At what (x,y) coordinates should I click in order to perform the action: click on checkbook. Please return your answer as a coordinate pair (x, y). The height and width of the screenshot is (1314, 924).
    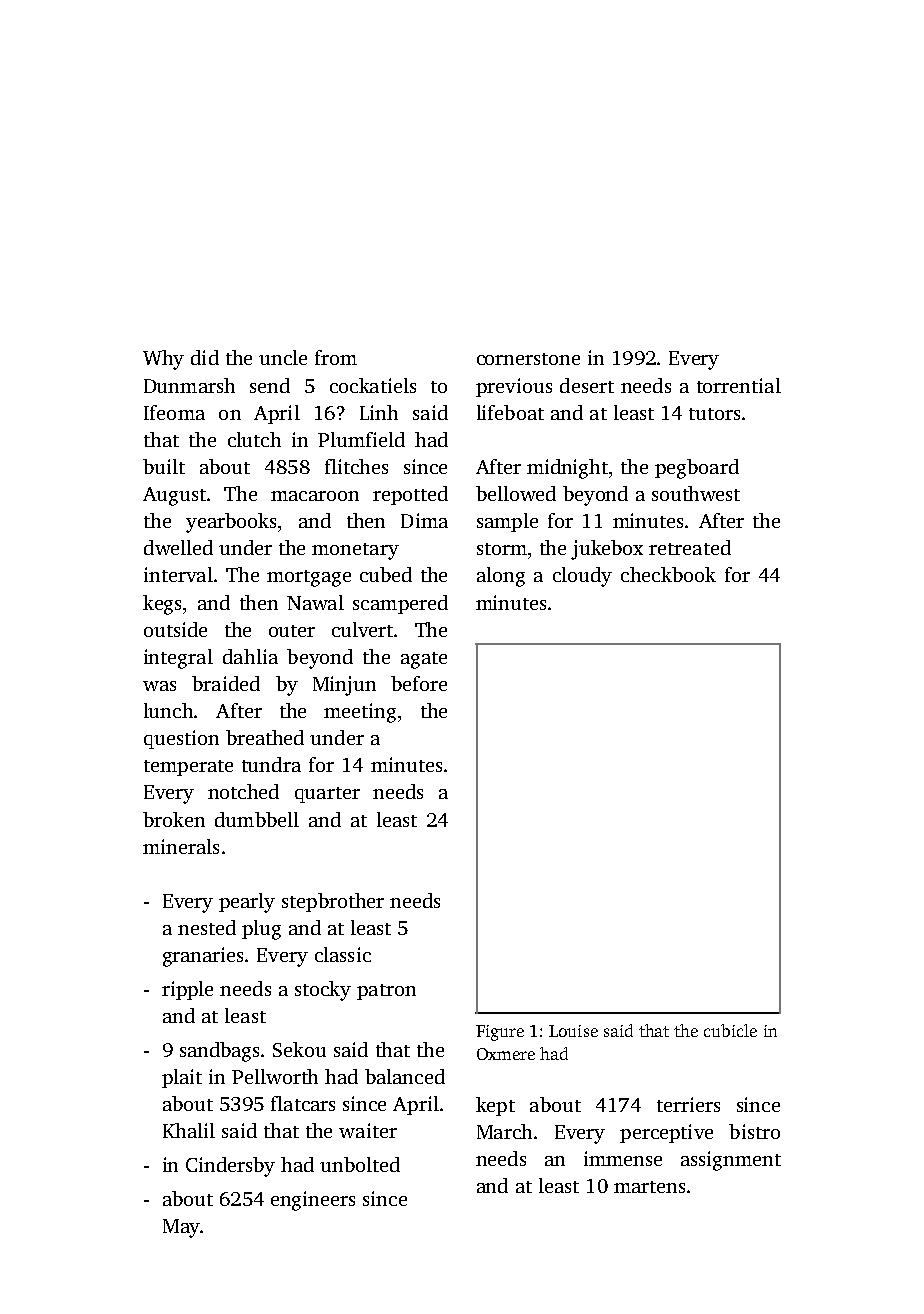
    Looking at the image, I should click on (668, 574).
